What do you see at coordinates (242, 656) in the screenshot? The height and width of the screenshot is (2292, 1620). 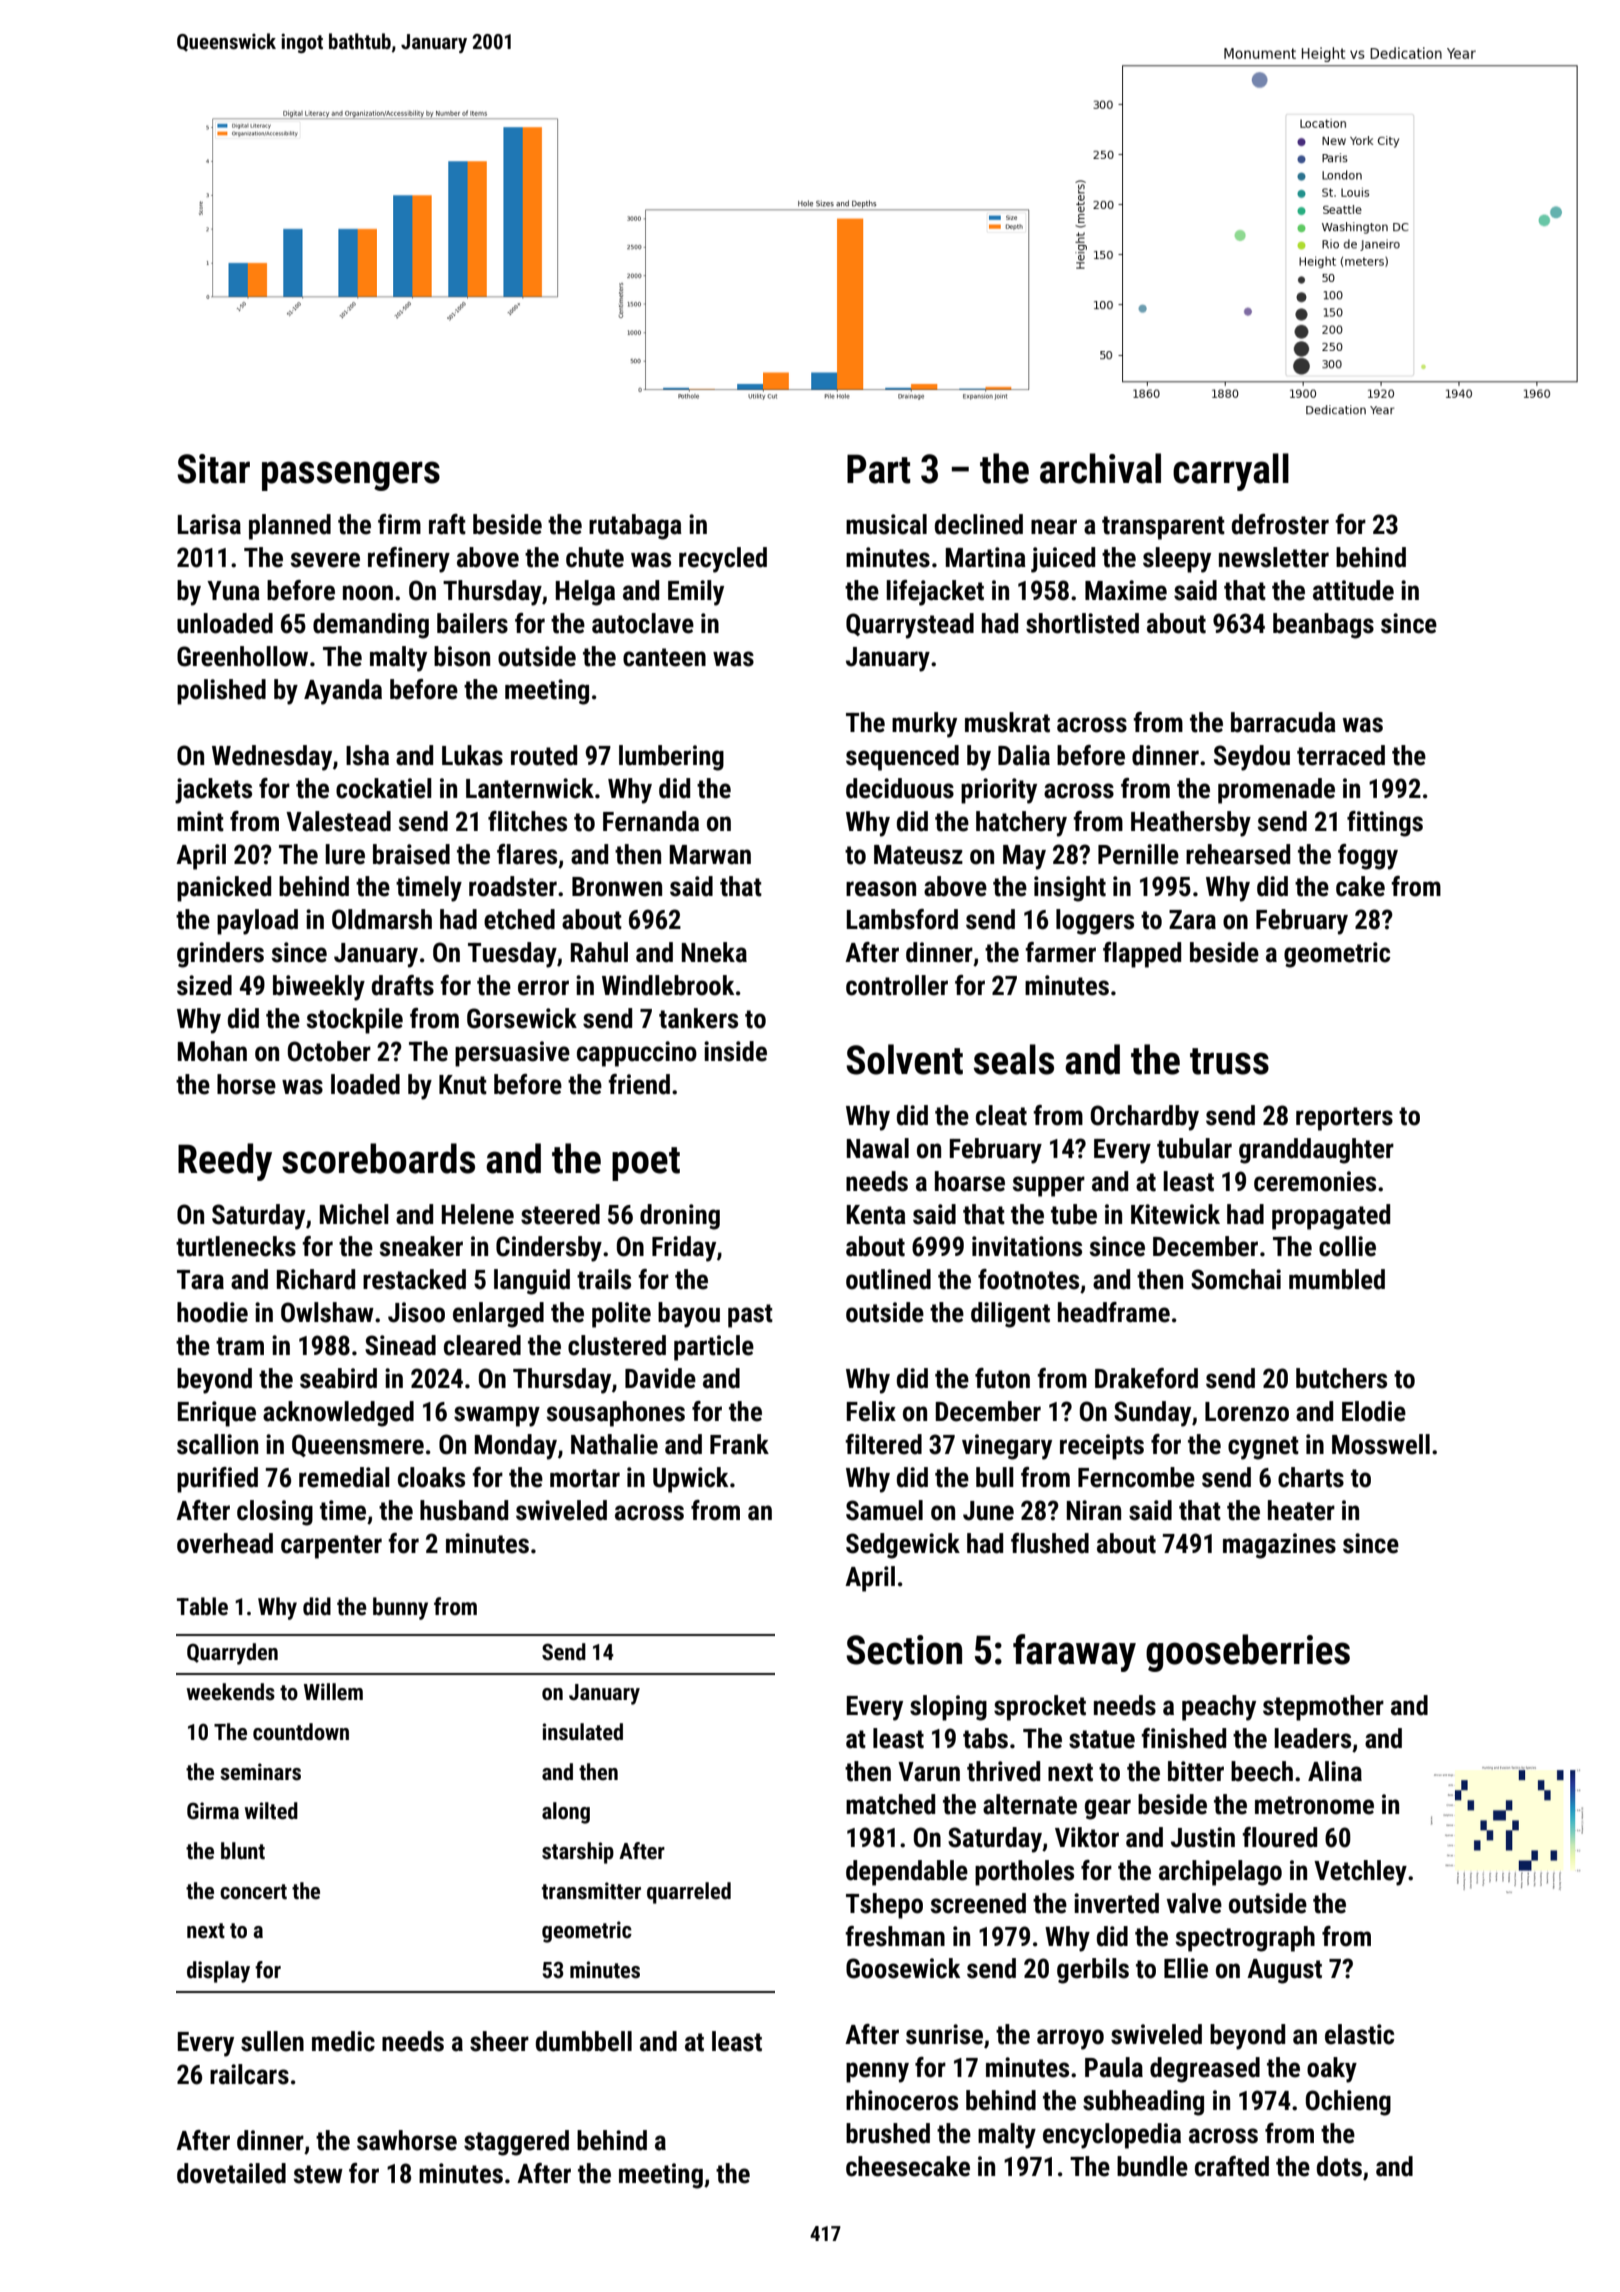 I see `Greenhollow` at bounding box center [242, 656].
